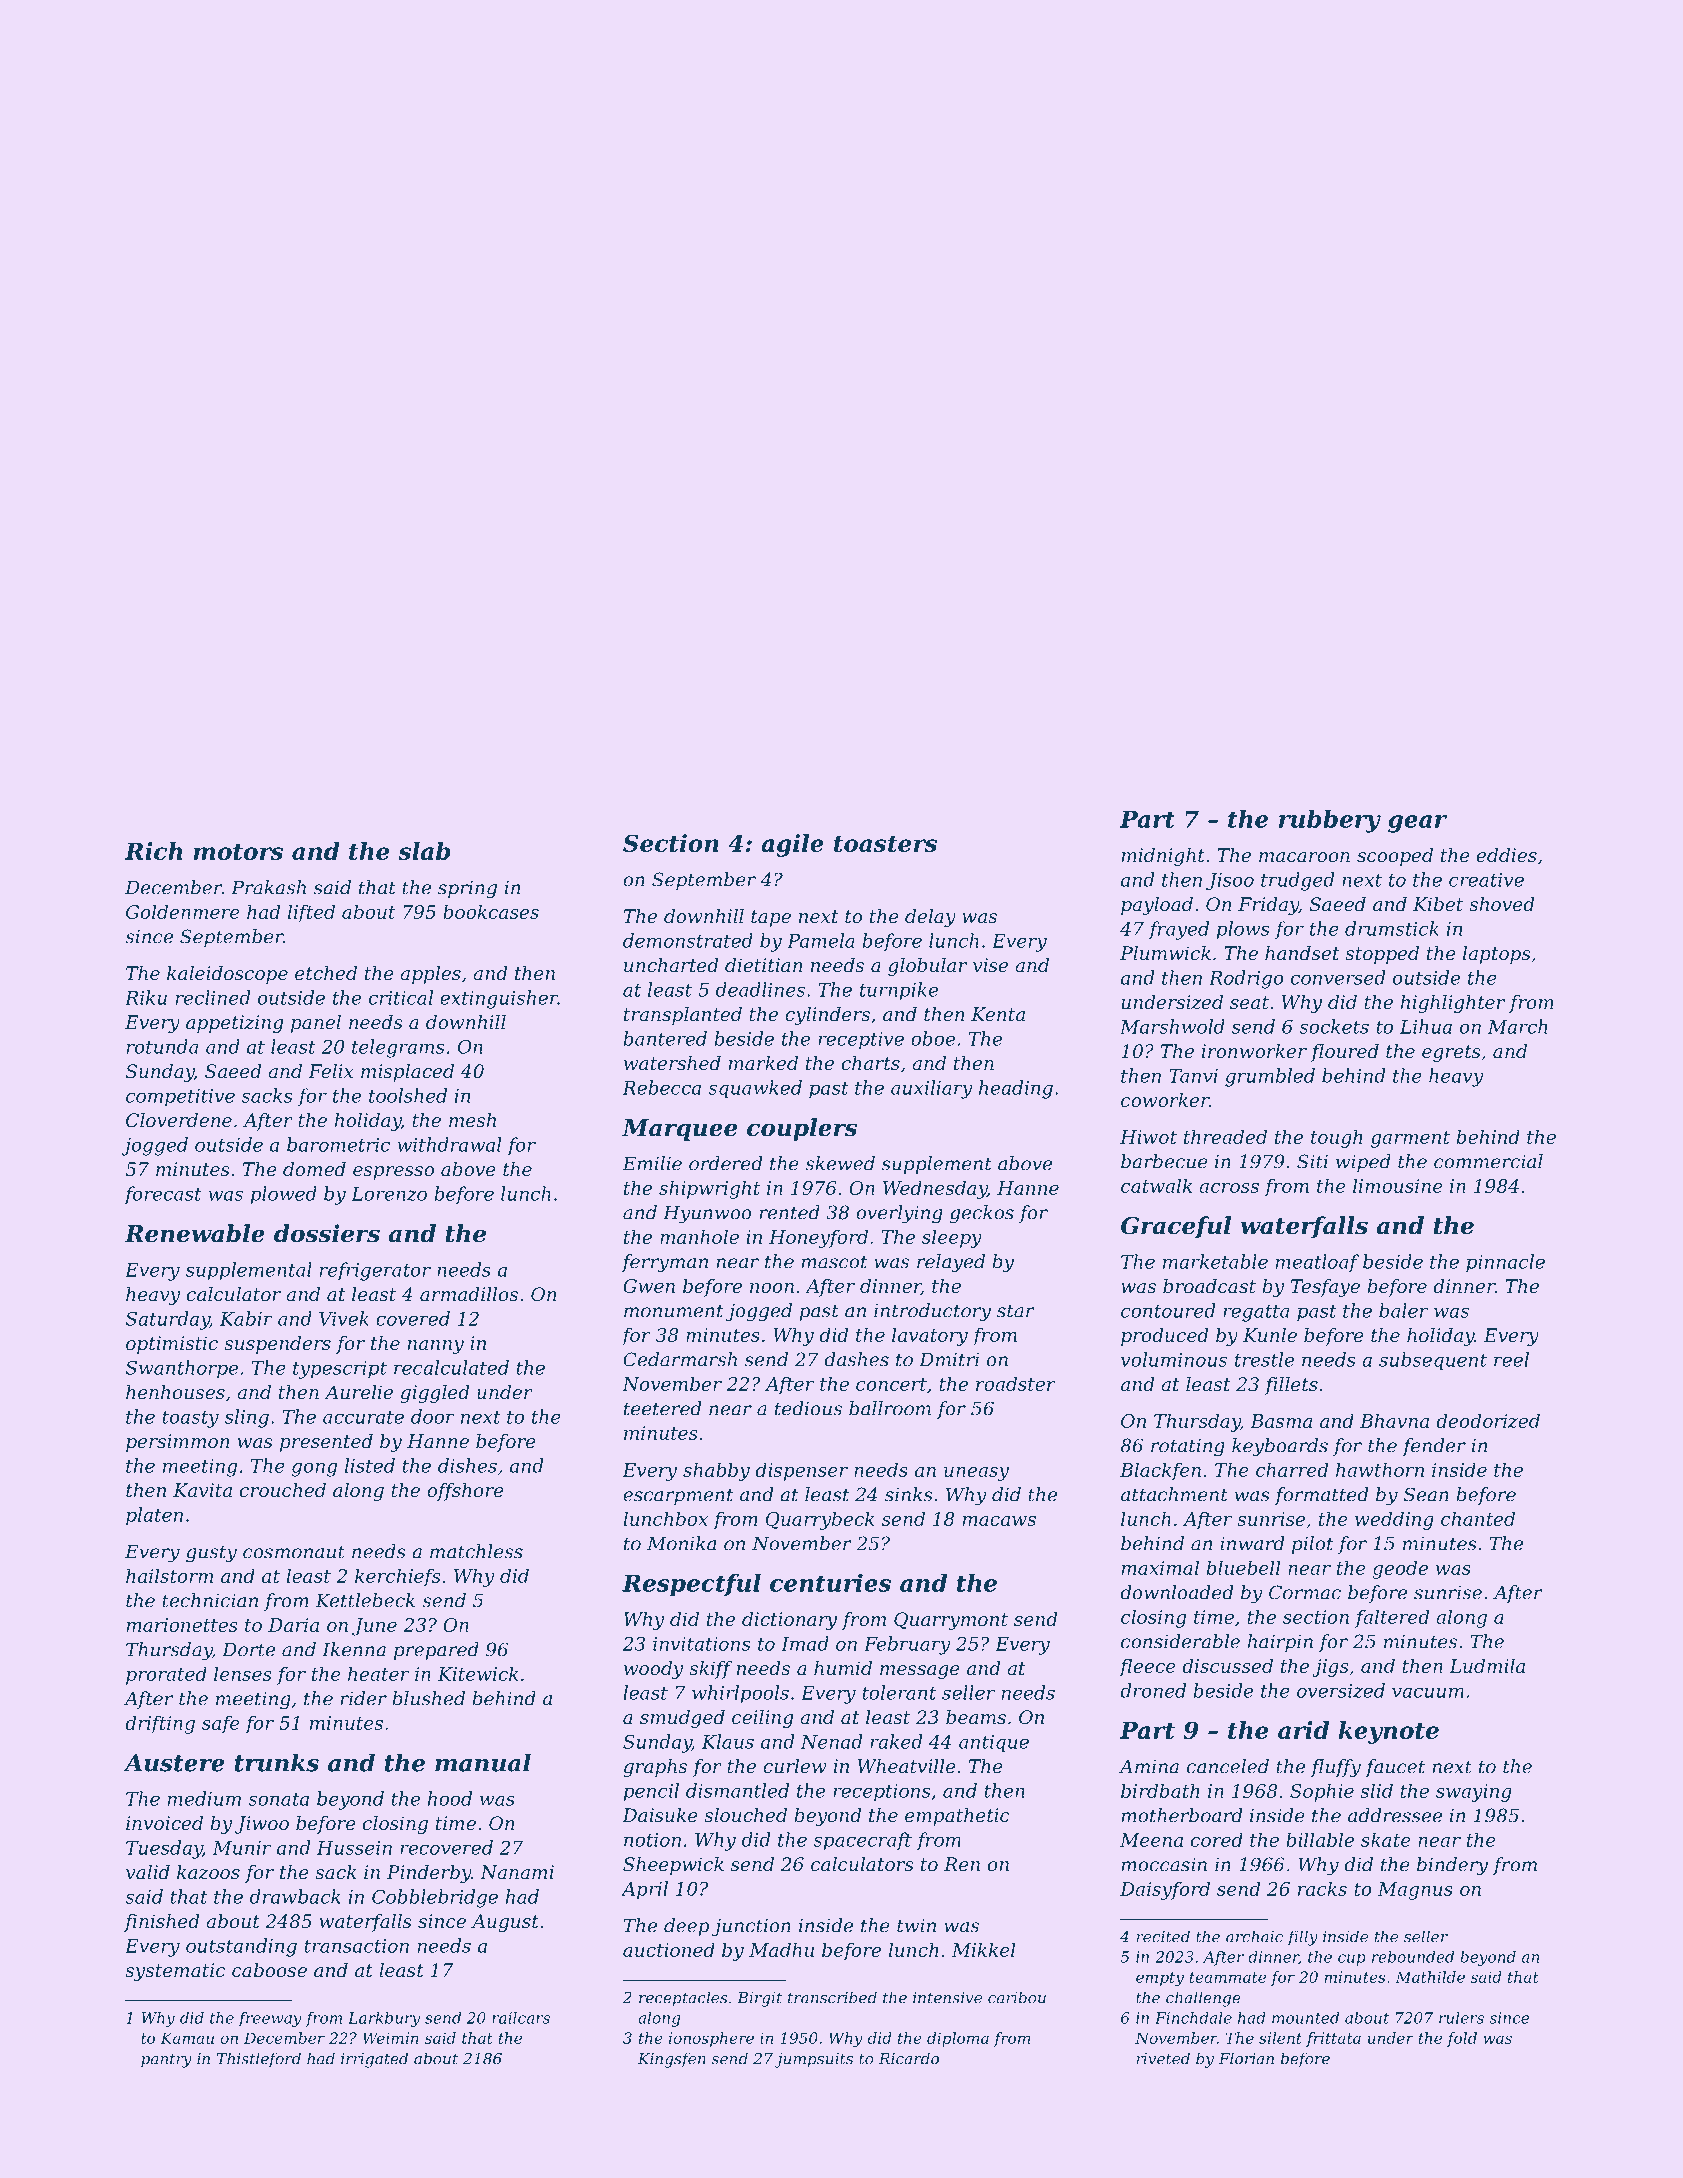 The image size is (1683, 2178). Describe the element at coordinates (976, 1474) in the image. I see `uneasy` at that location.
